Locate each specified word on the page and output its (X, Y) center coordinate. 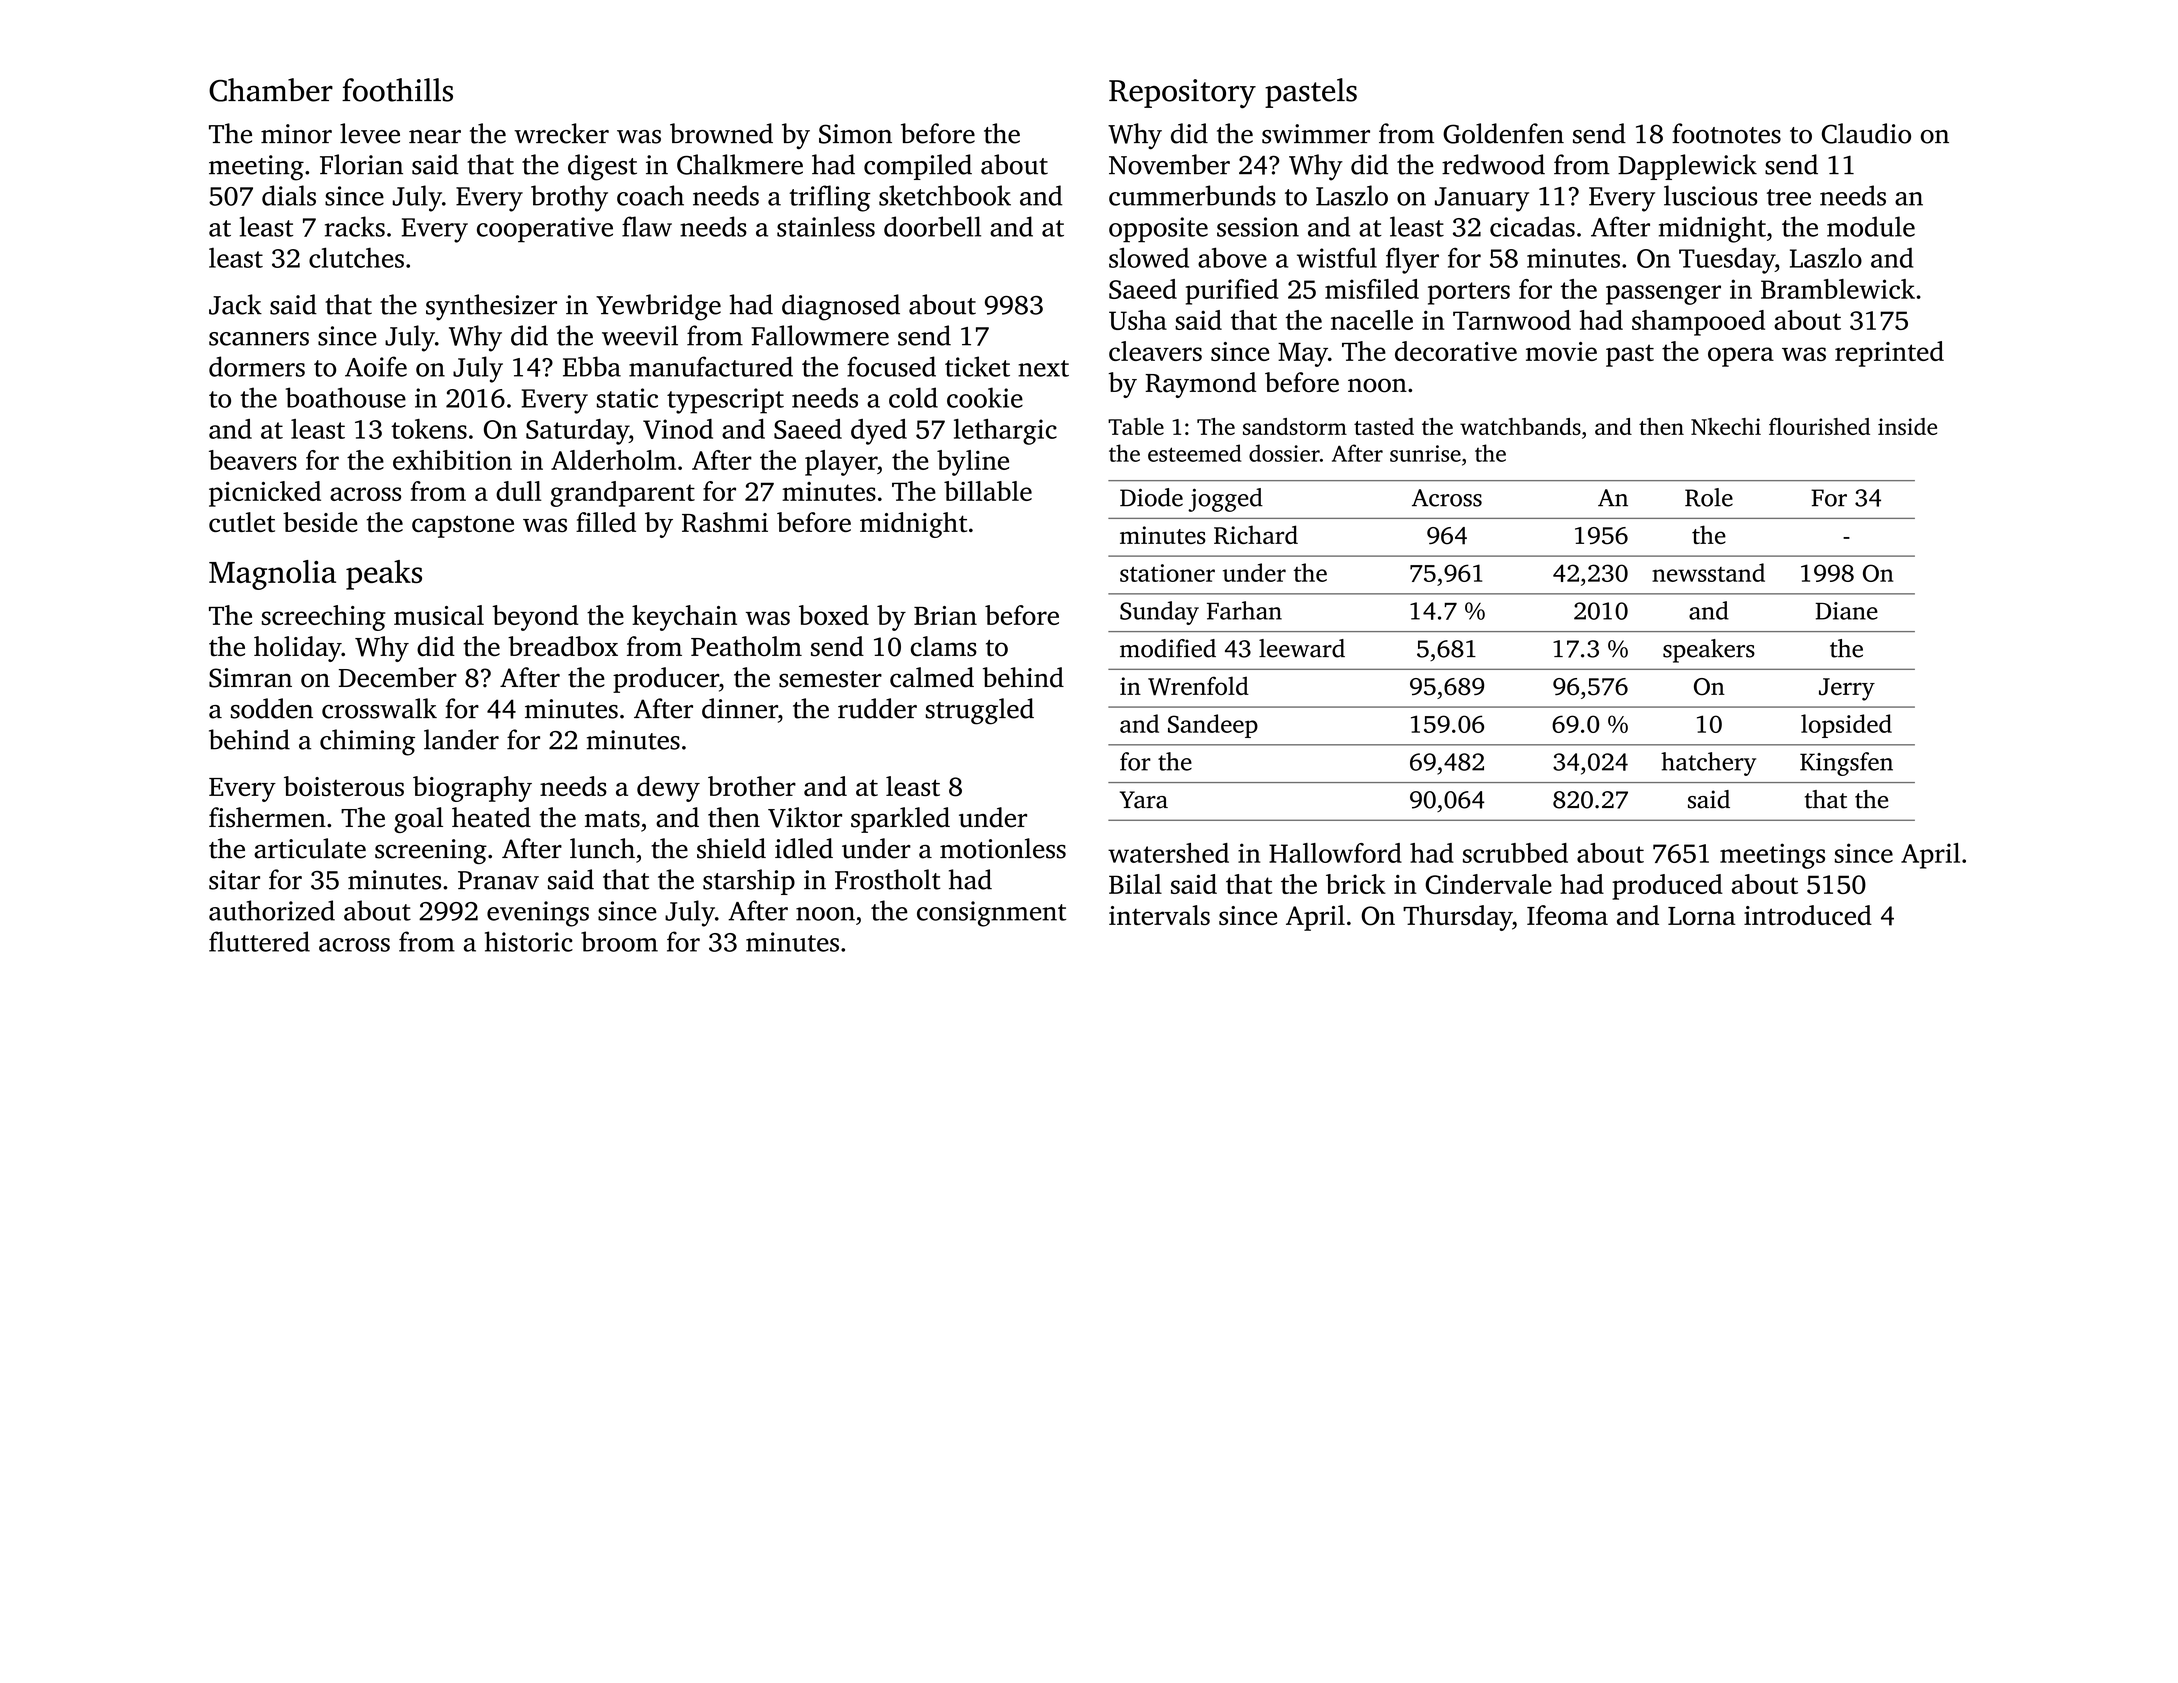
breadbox (563, 646)
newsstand (1708, 572)
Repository (1182, 94)
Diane (1847, 611)
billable (988, 491)
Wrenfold (1198, 686)
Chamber (271, 90)
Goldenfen (1503, 133)
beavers (253, 460)
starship (749, 882)
